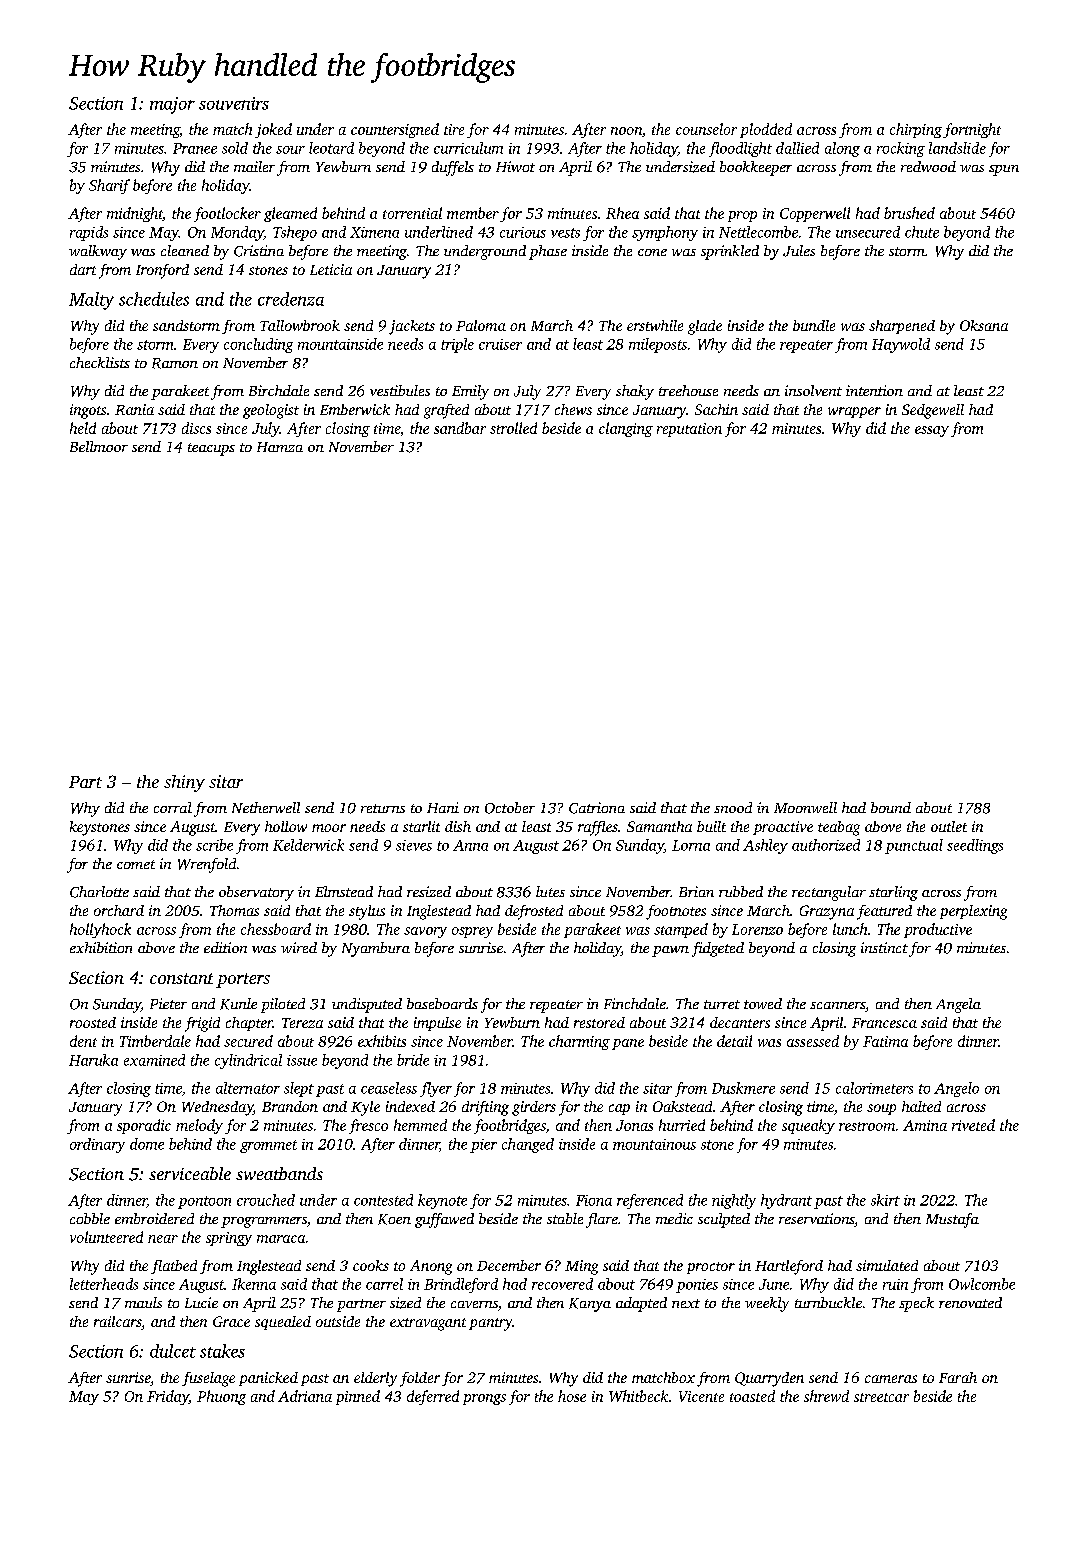 This screenshot has width=1090, height=1542. I want to click on footnotes, so click(676, 912).
